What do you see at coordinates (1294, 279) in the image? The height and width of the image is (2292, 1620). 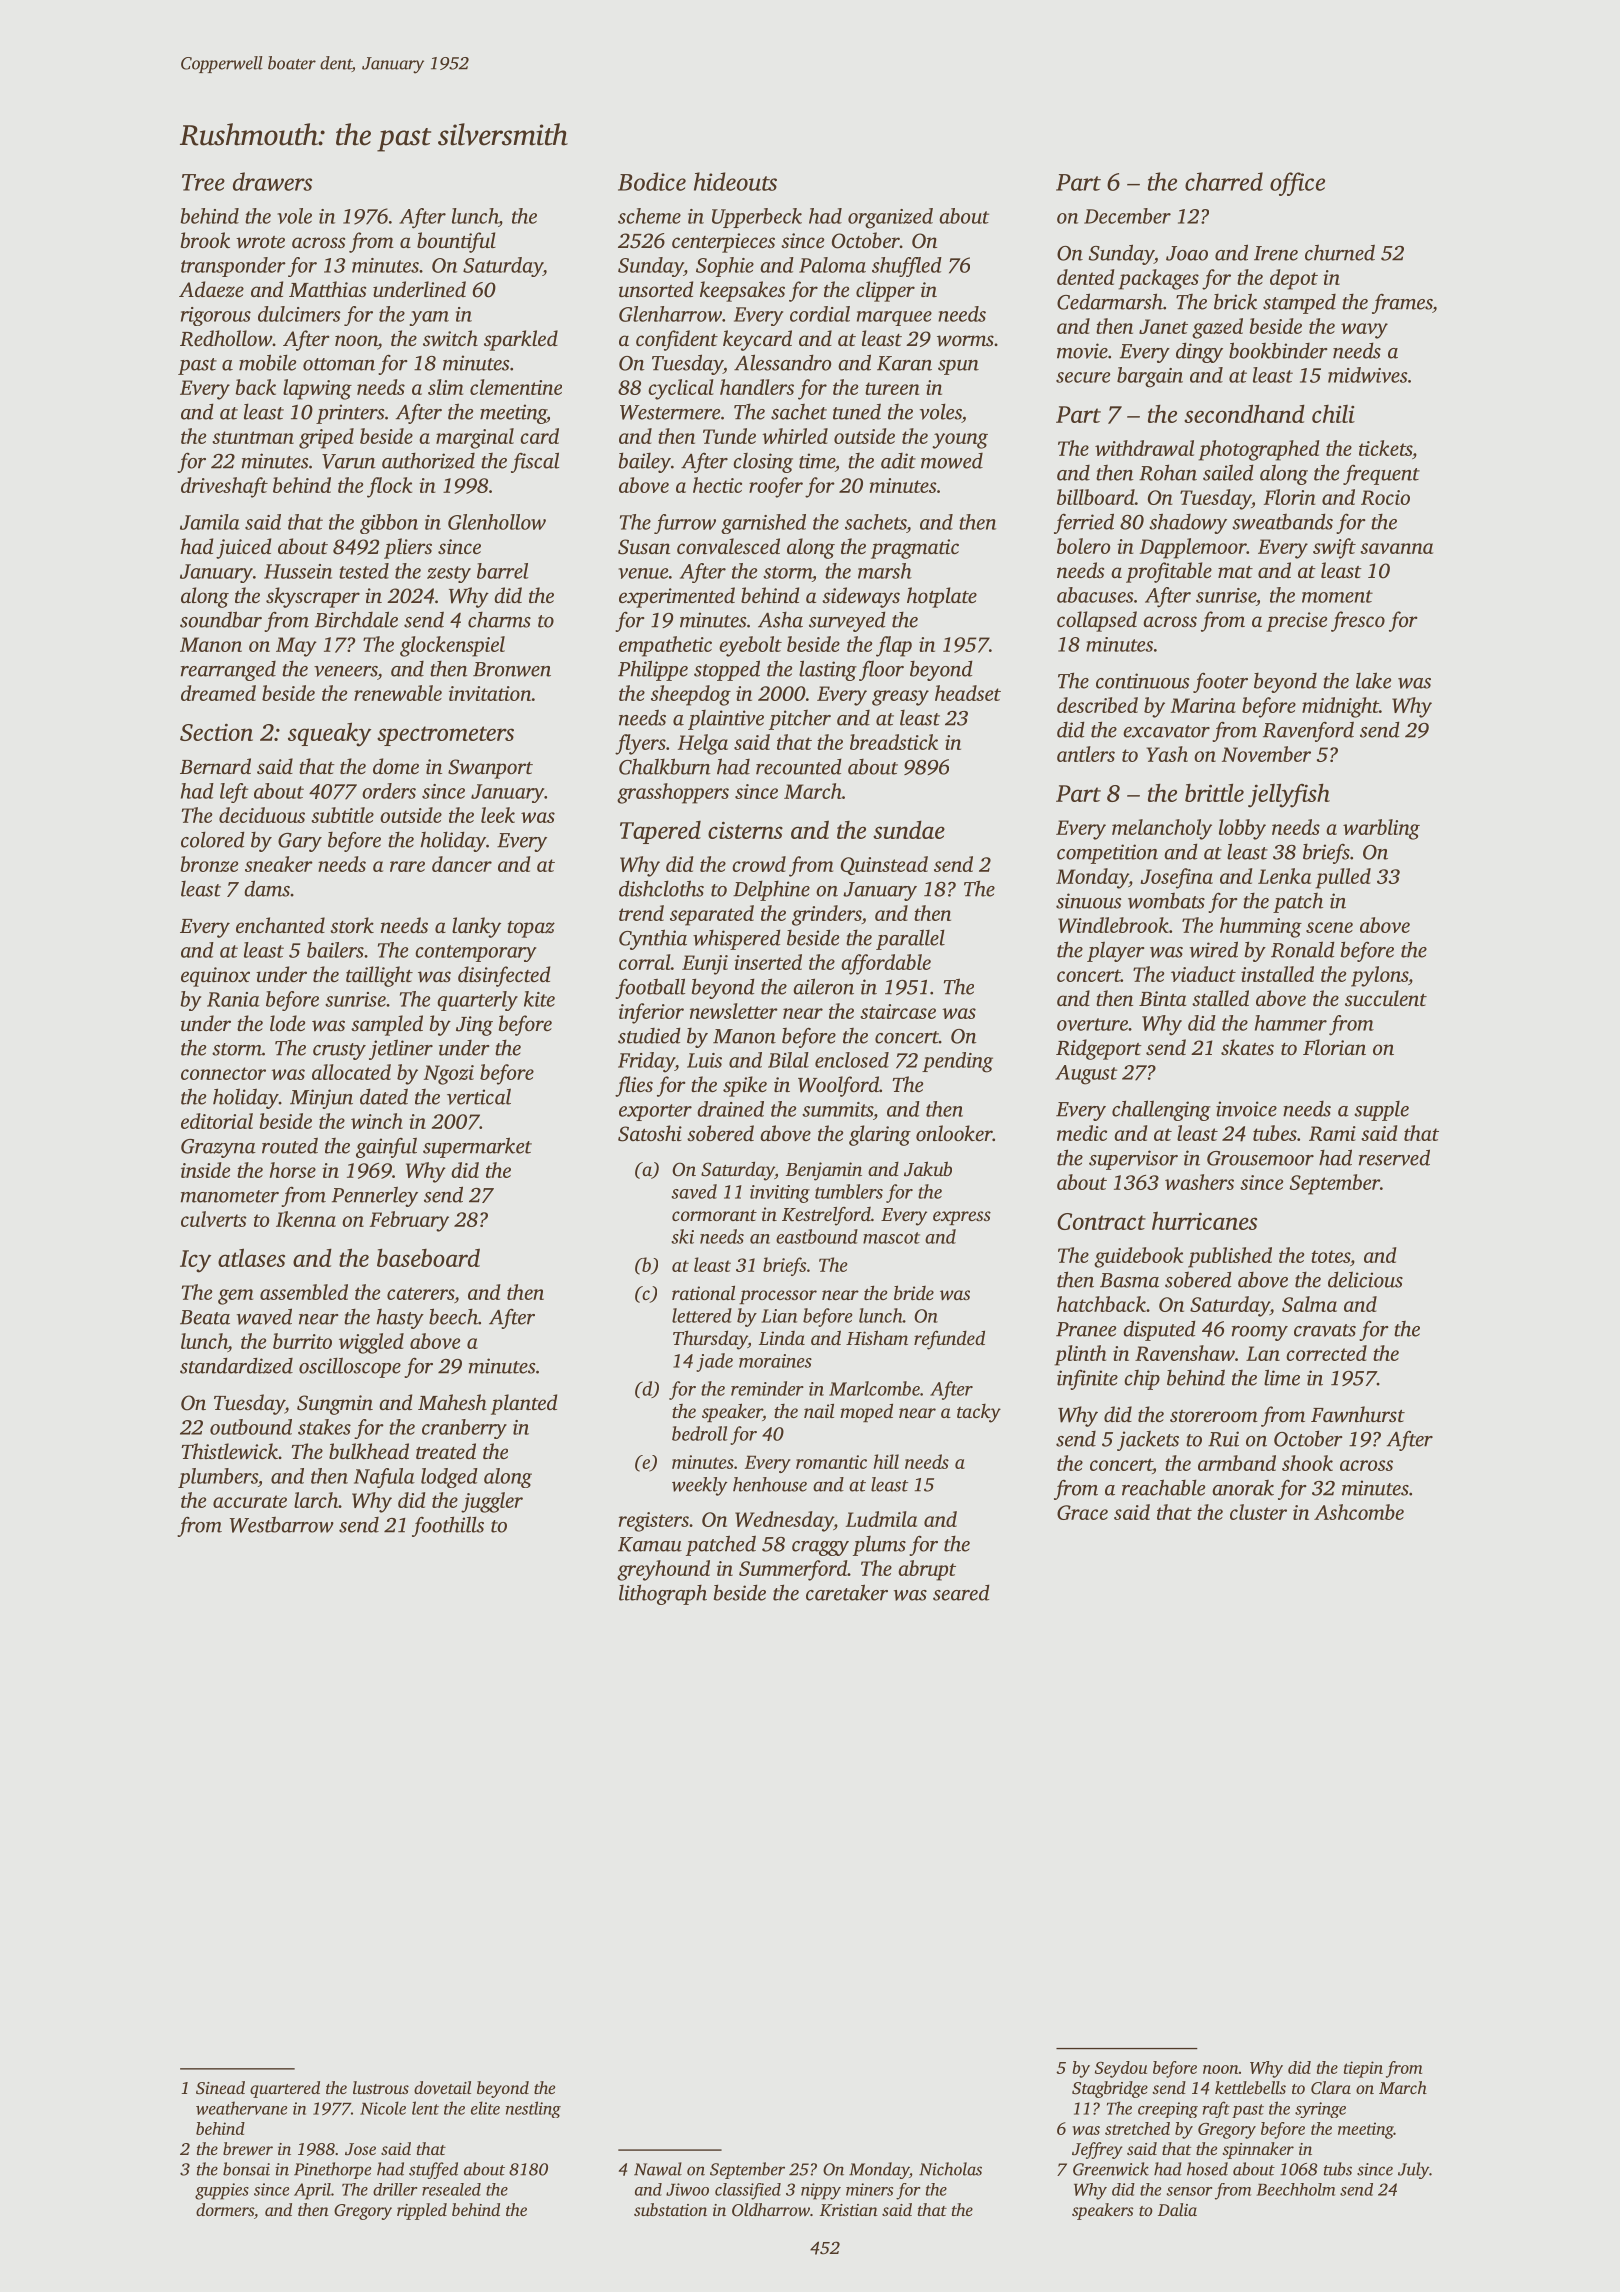 I see `depot` at bounding box center [1294, 279].
